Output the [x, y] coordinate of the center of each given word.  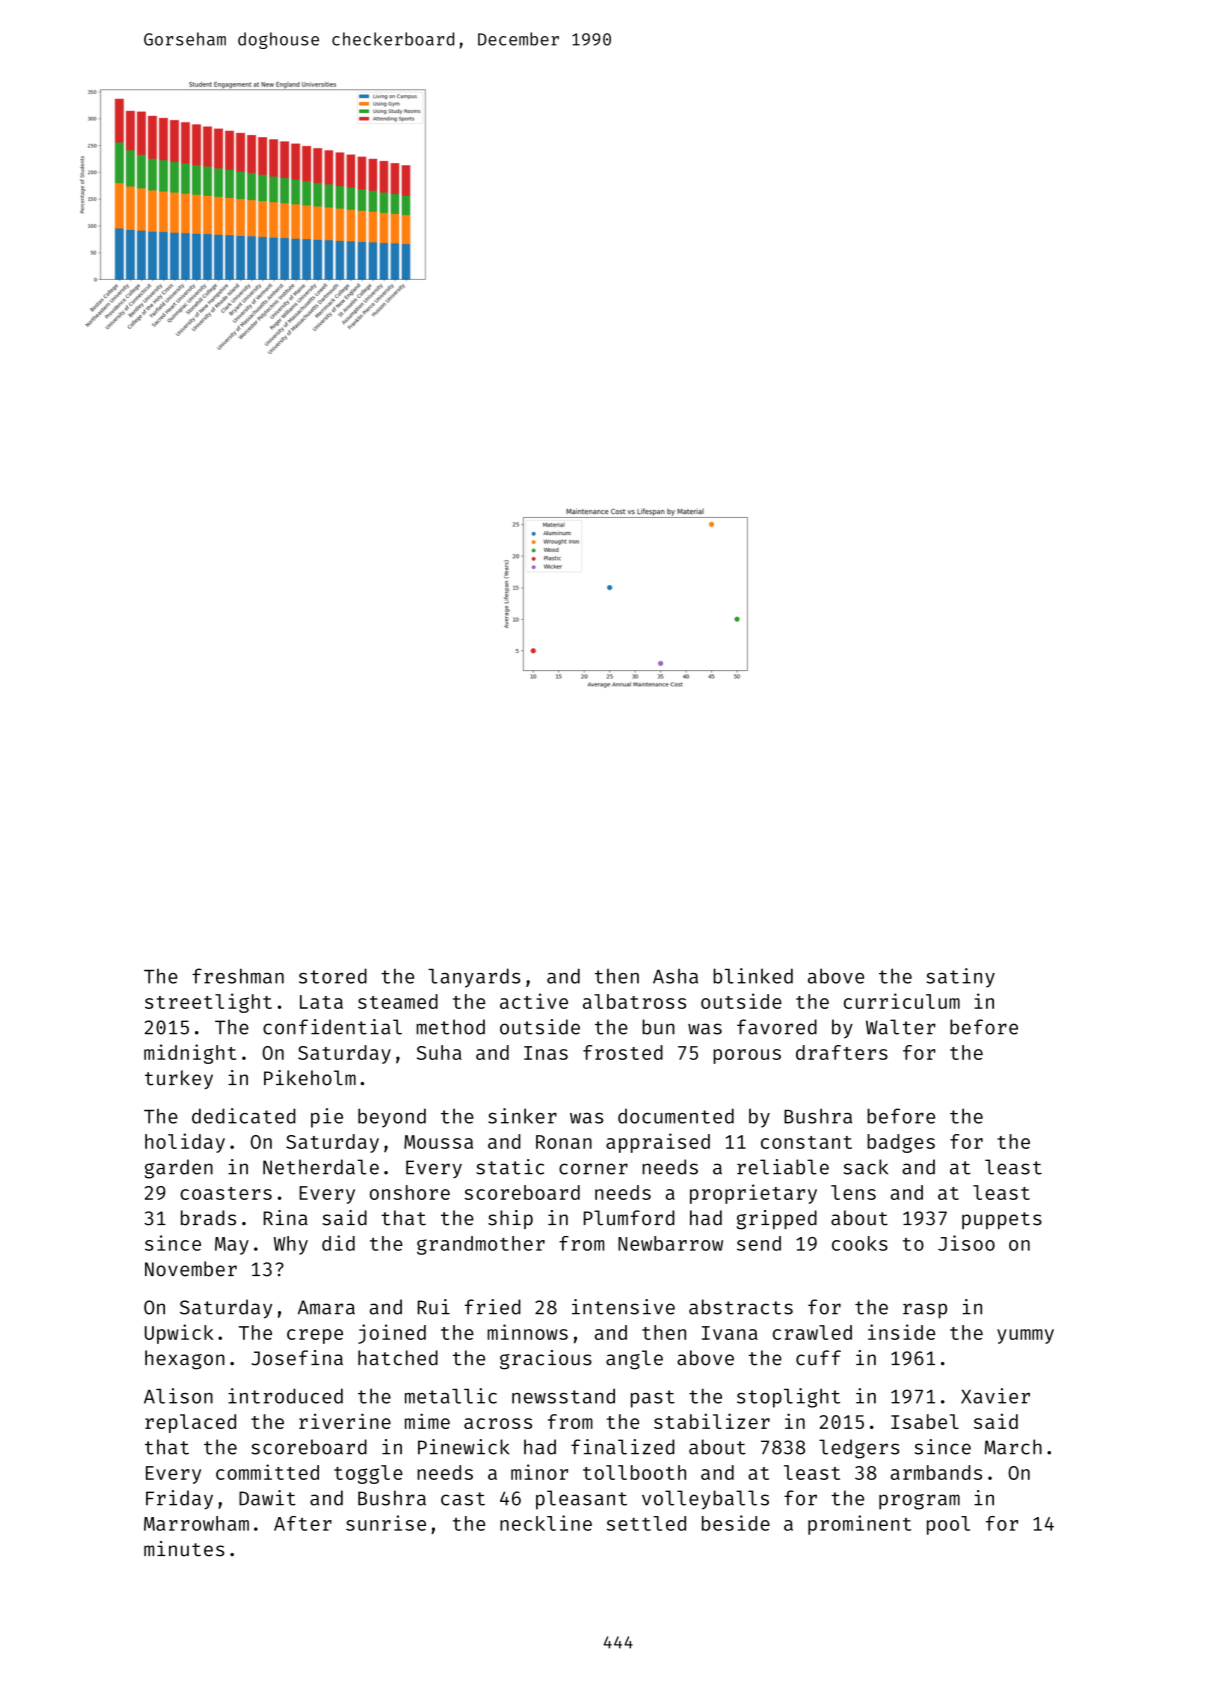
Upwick [179, 1334]
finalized [622, 1447]
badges [901, 1143]
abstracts [741, 1307]
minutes [184, 1549]
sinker [522, 1116]
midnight [190, 1054]
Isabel [925, 1421]
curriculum [902, 1001]
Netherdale [321, 1167]
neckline [546, 1523]
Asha [675, 976]
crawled [812, 1332]
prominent [859, 1525]
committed [267, 1472]
